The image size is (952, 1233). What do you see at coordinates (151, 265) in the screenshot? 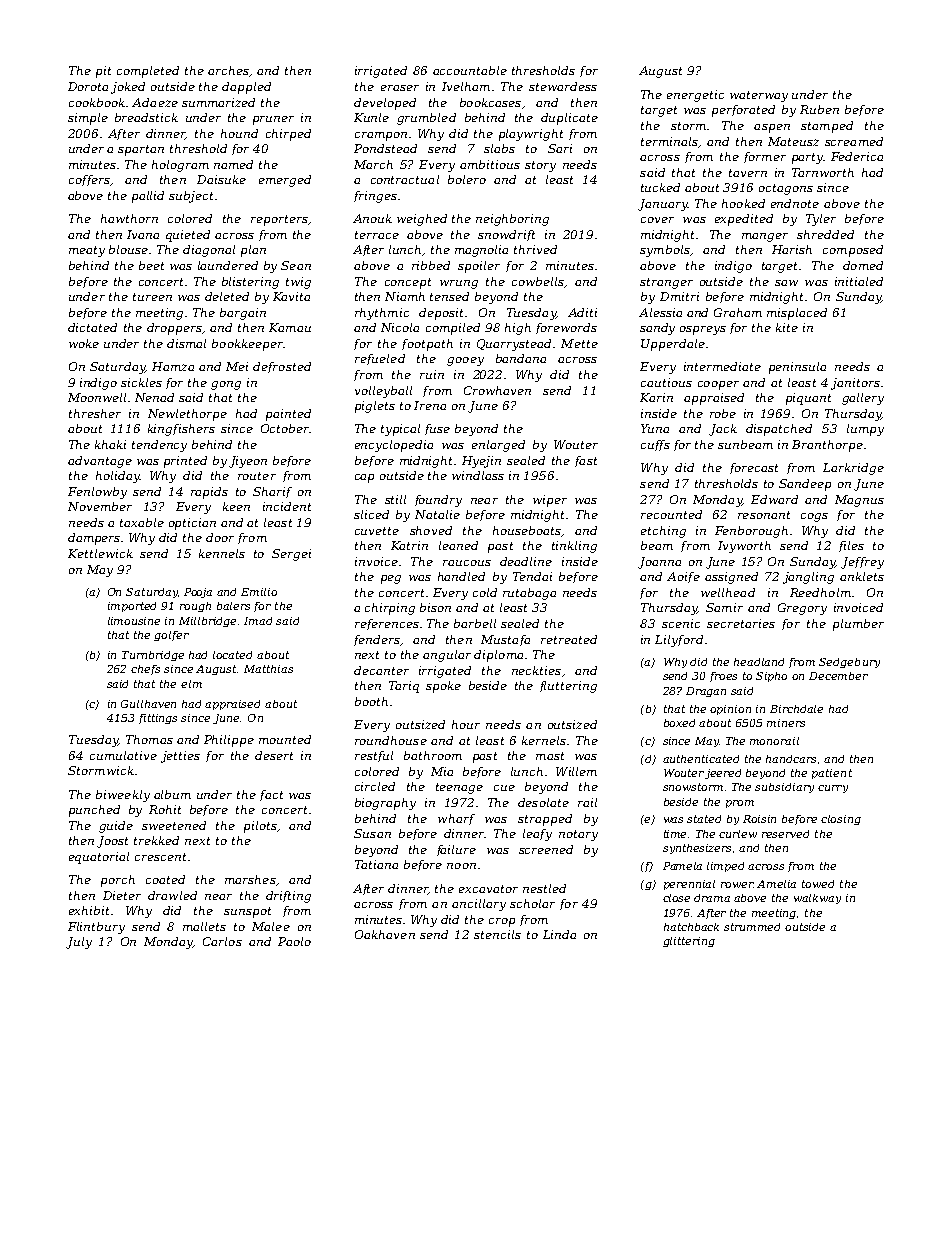
I see `beet` at bounding box center [151, 265].
